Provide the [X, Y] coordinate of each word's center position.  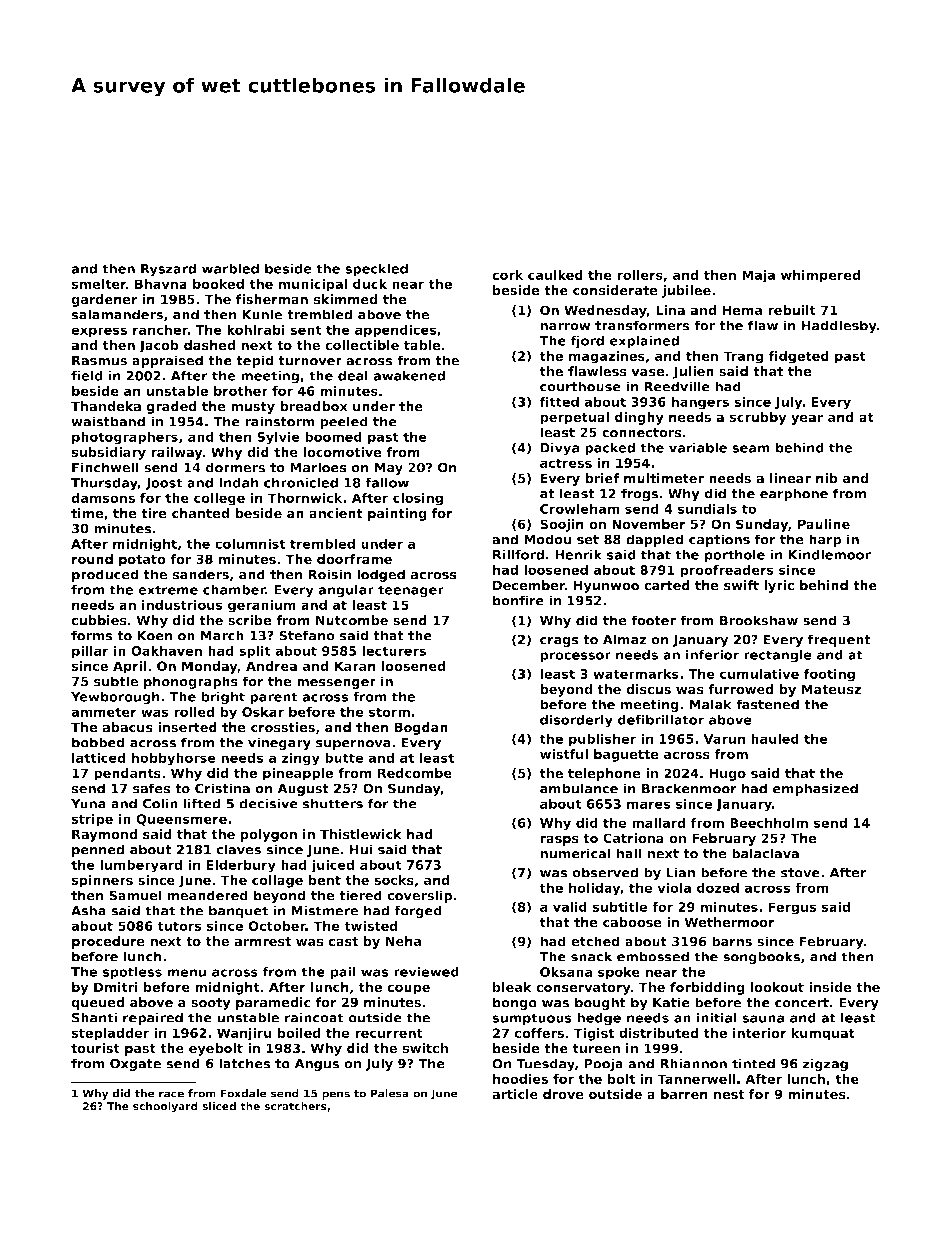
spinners [102, 881]
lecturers [394, 650]
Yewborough [115, 698]
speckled [376, 270]
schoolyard [165, 1107]
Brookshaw [759, 620]
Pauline [824, 524]
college [219, 499]
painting [397, 514]
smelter [98, 284]
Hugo [727, 774]
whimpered [820, 276]
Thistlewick [361, 834]
